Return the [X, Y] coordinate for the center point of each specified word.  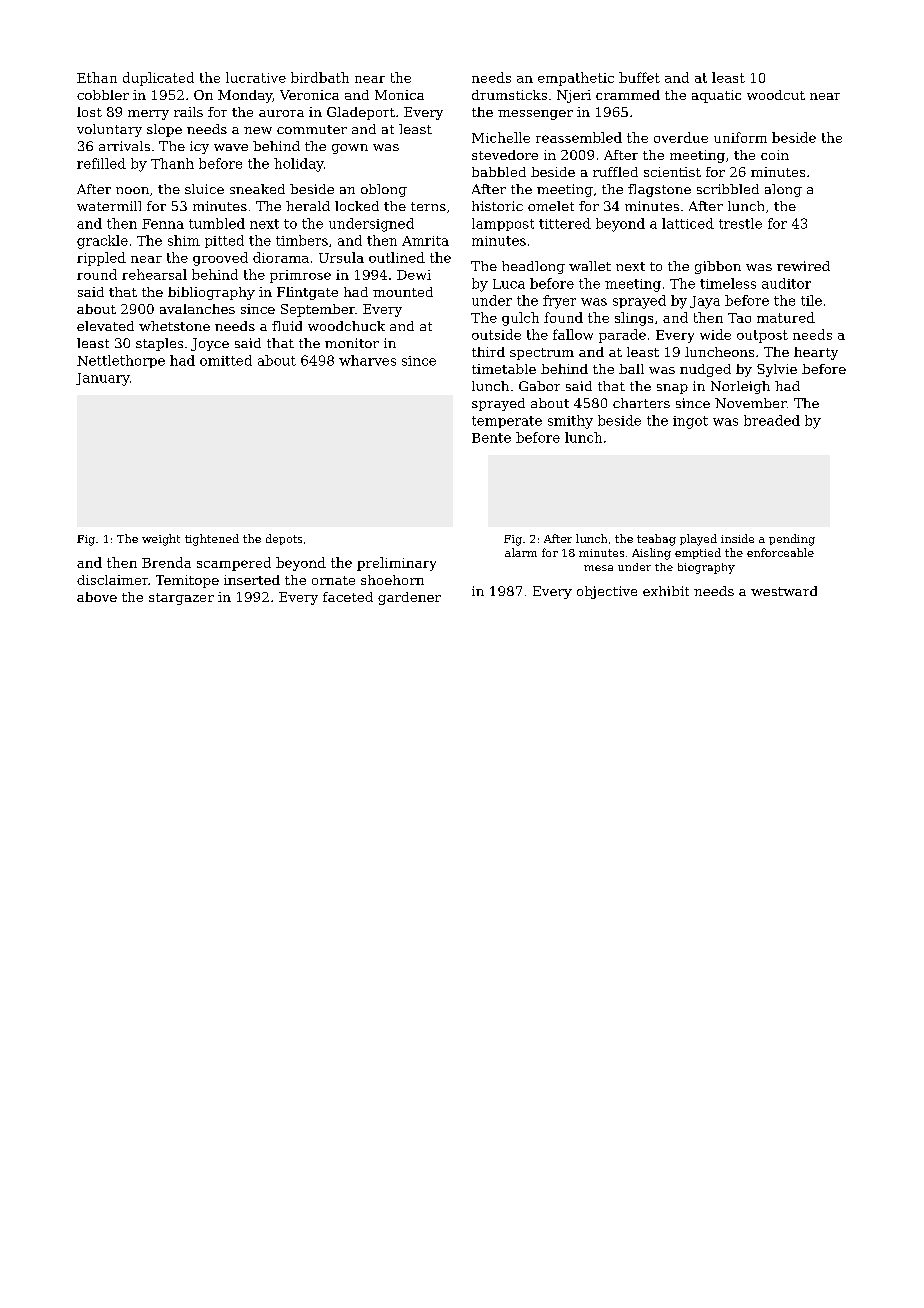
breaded [772, 420]
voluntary [109, 130]
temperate [507, 422]
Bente [491, 438]
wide [715, 334]
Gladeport [361, 113]
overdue [681, 137]
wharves [367, 360]
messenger [535, 115]
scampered [234, 564]
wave [231, 147]
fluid [287, 326]
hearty [816, 353]
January [103, 379]
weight [161, 540]
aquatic [716, 96]
